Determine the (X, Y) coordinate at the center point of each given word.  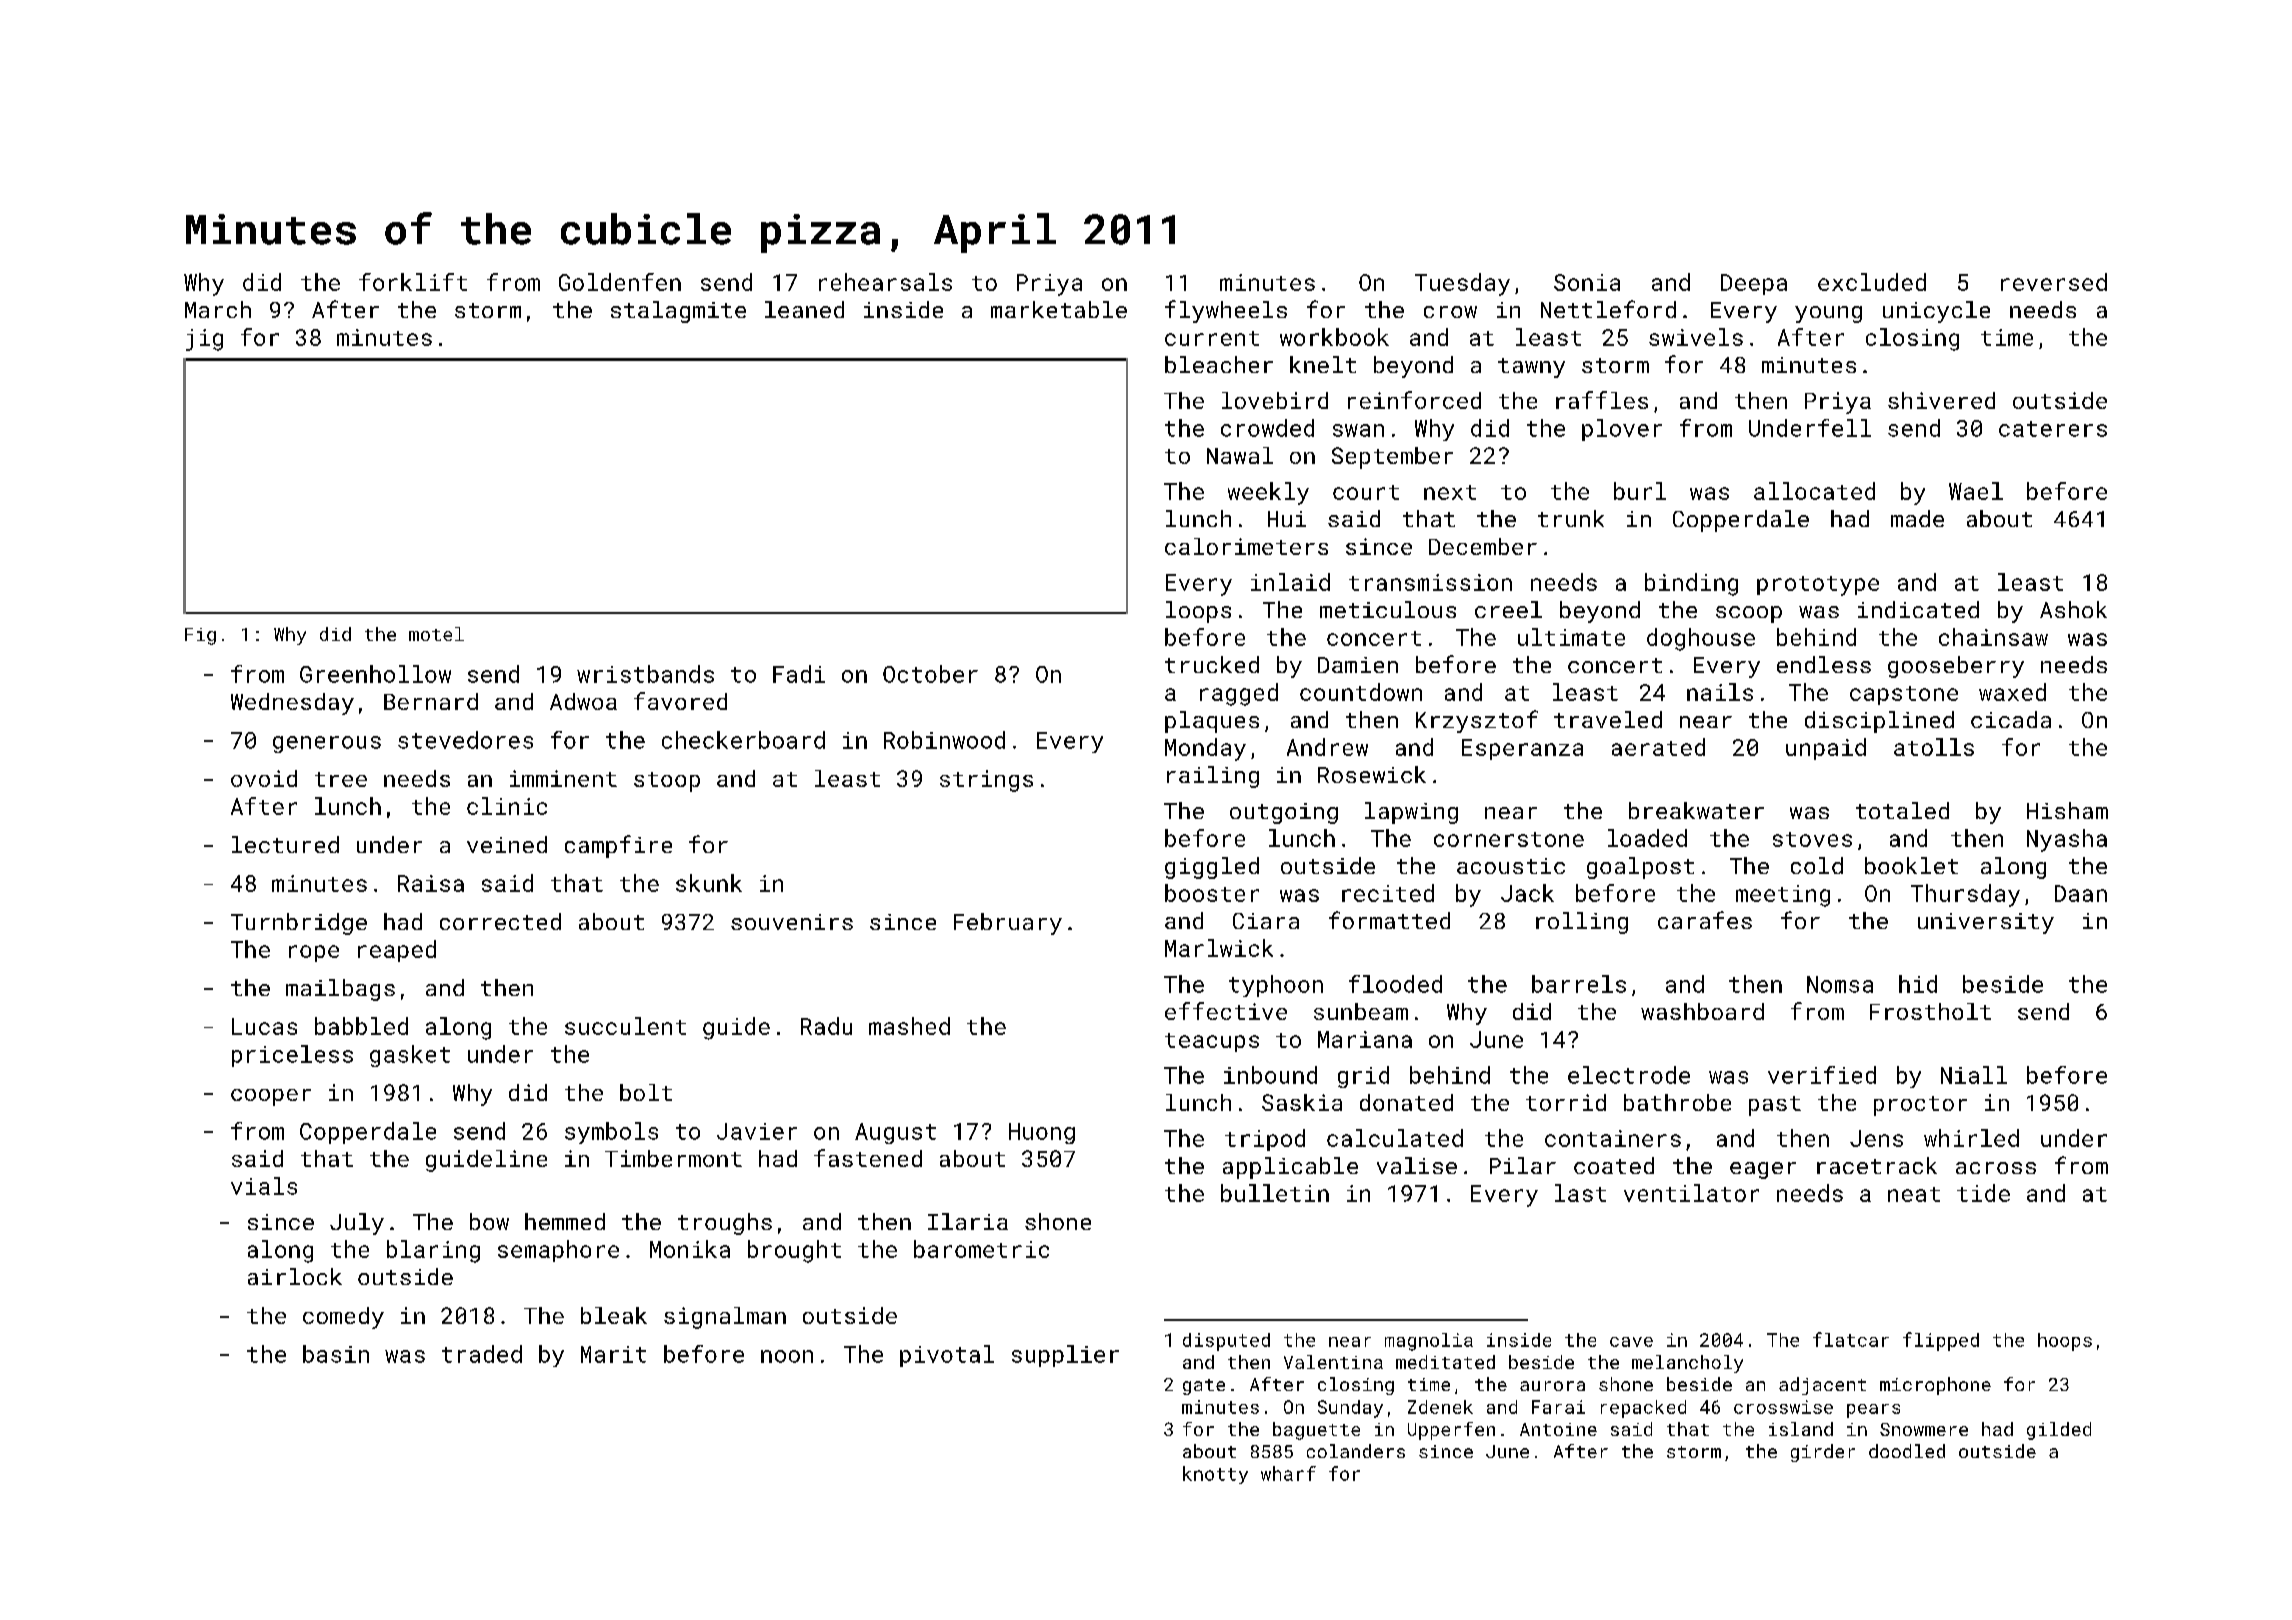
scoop (1749, 614)
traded (482, 1354)
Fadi (799, 674)
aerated (1658, 747)
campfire (618, 846)
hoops (2065, 1342)
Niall (1974, 1075)
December (1483, 546)
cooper (271, 1097)
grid (1363, 1077)
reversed (2054, 282)
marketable (1059, 309)
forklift (413, 282)
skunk (709, 883)
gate (1204, 1387)
